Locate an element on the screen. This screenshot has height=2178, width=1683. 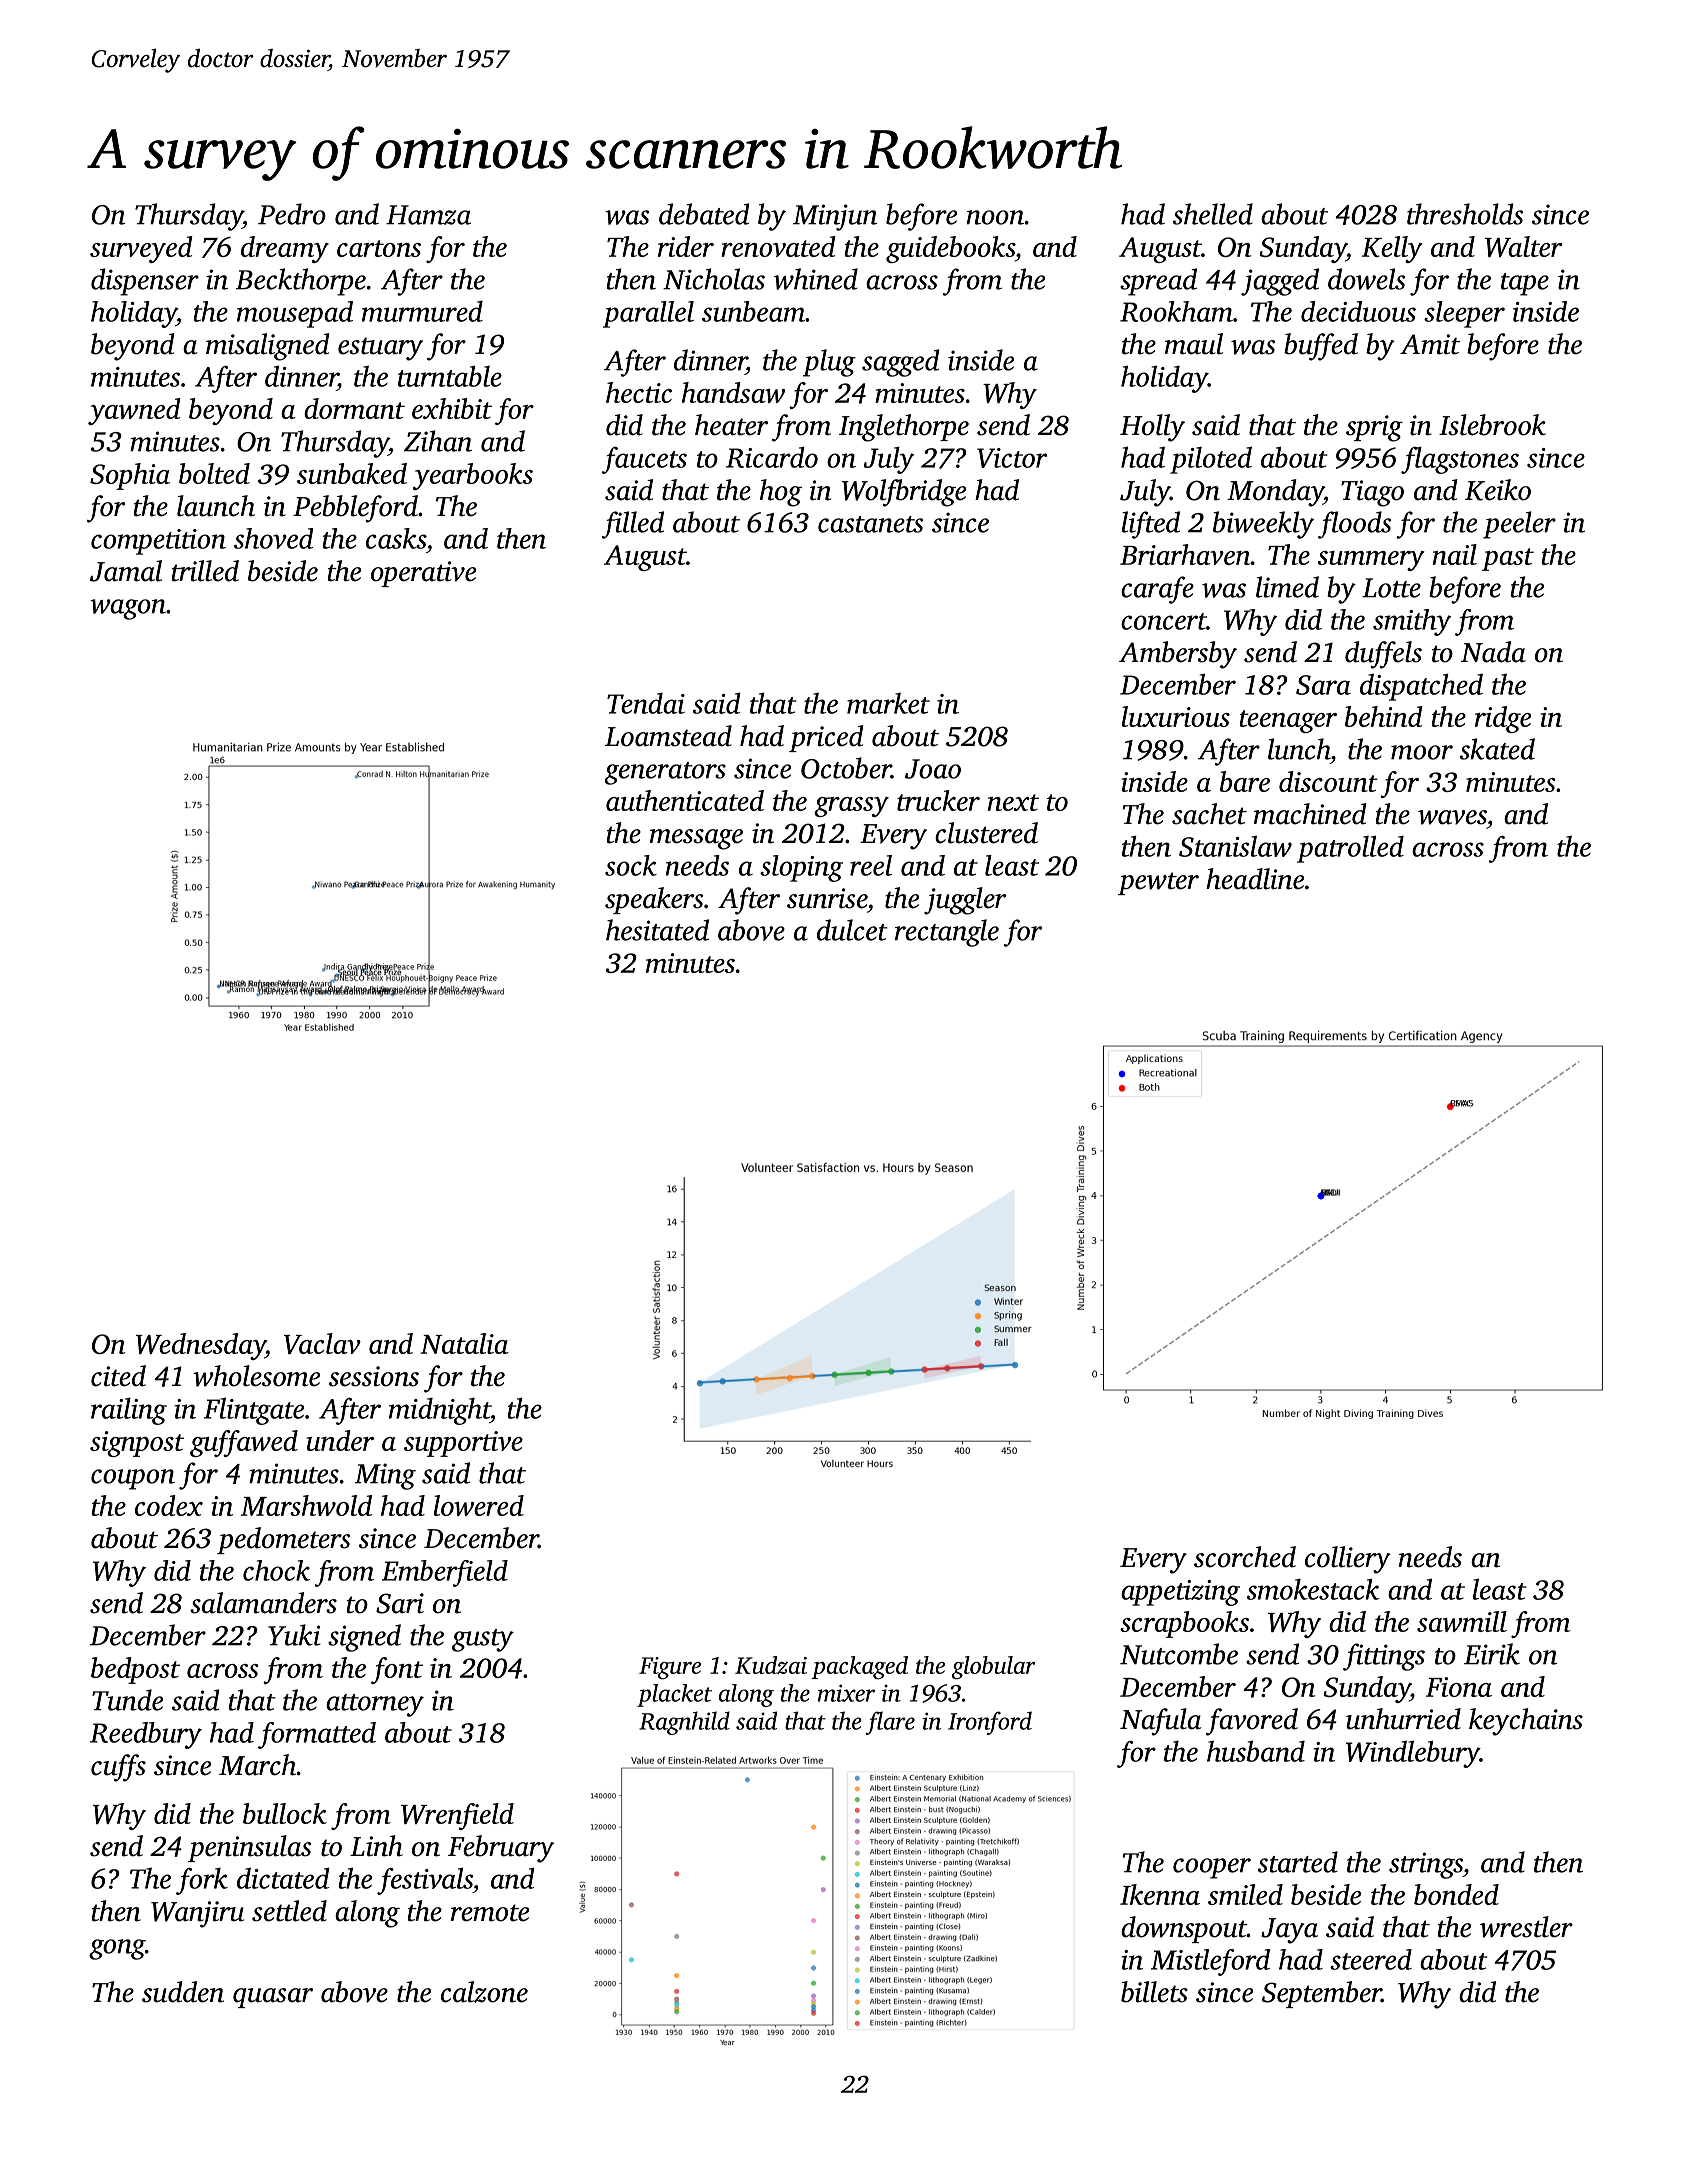
wagon is located at coordinates (128, 609).
